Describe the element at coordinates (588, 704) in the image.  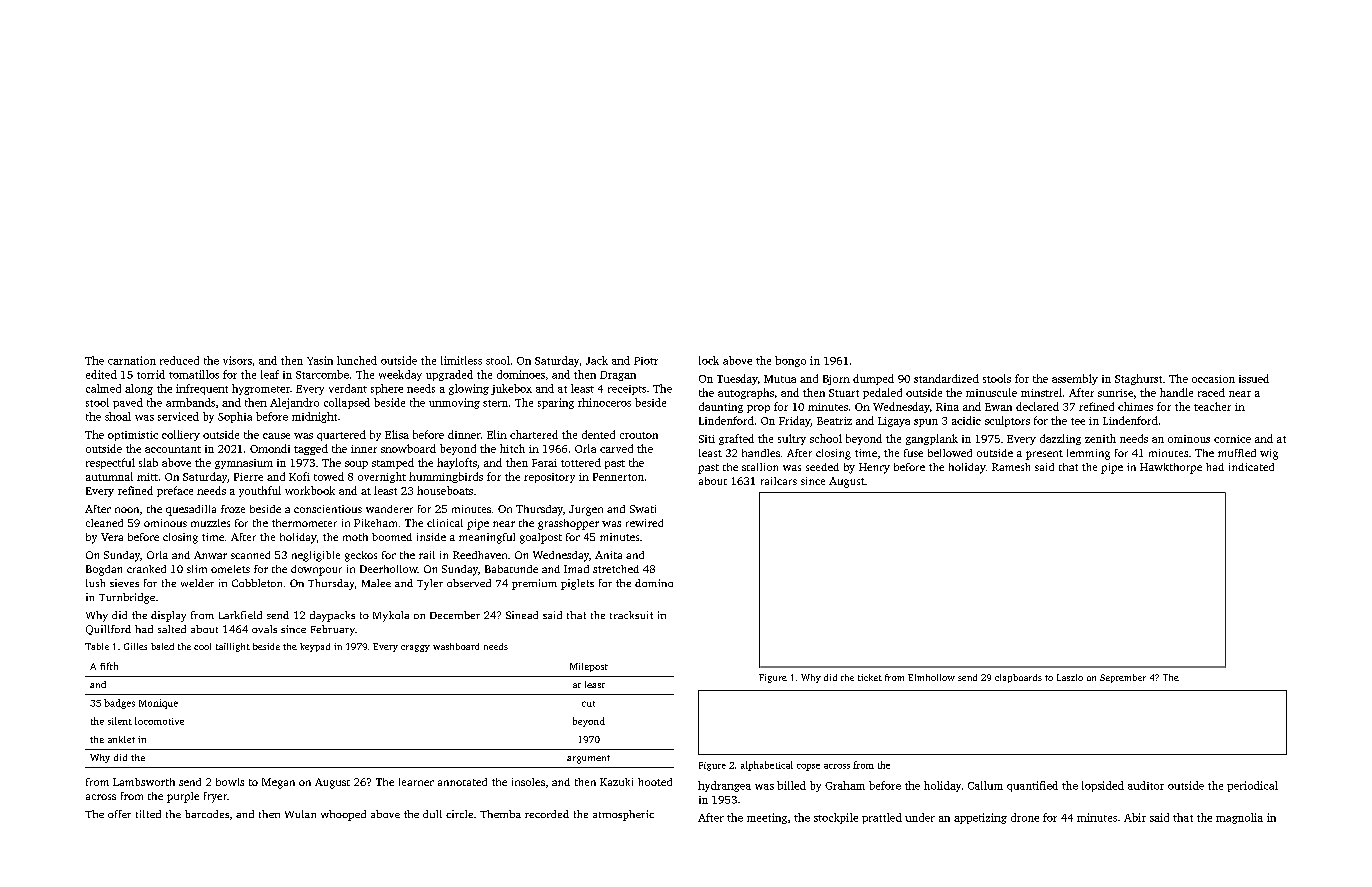
I see `cut` at that location.
